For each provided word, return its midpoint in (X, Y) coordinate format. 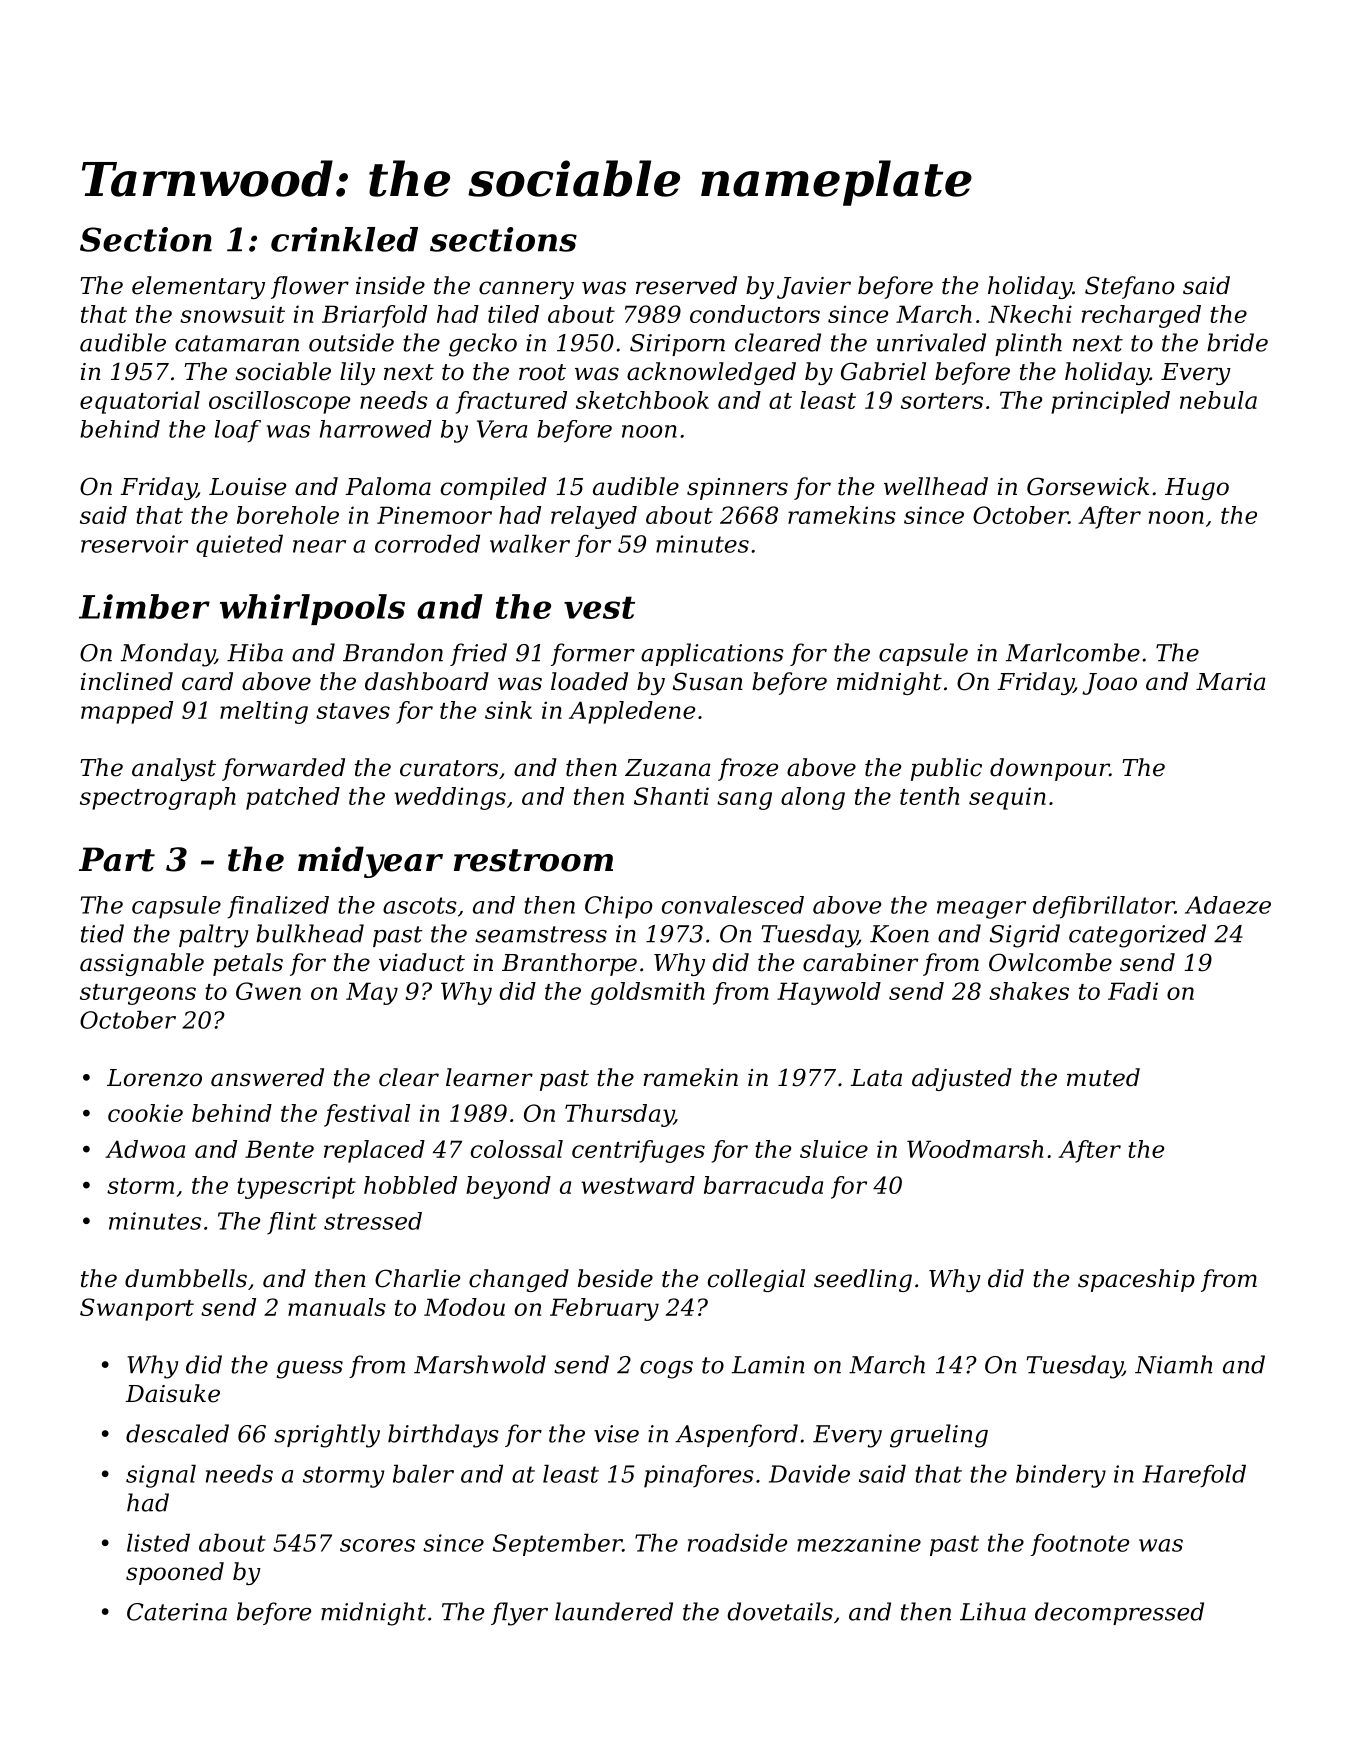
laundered (614, 1611)
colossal (517, 1149)
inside (390, 285)
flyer (519, 1614)
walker (530, 543)
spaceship (1136, 1280)
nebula (1218, 400)
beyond (508, 1187)
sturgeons (138, 994)
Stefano (1130, 287)
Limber (144, 606)
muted (1103, 1077)
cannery (526, 290)
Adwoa (145, 1149)
